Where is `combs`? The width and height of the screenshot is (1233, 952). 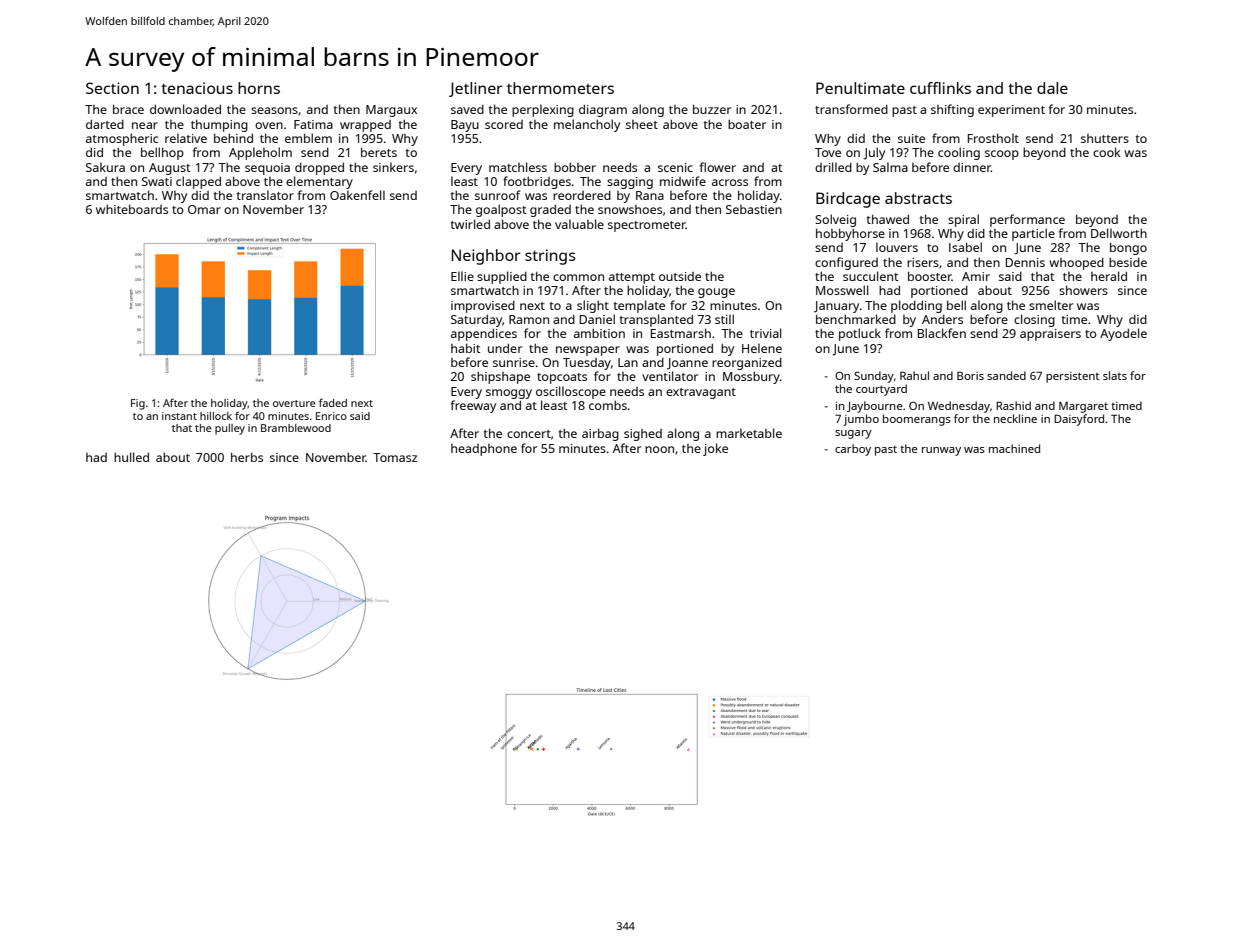
combs is located at coordinates (608, 405).
